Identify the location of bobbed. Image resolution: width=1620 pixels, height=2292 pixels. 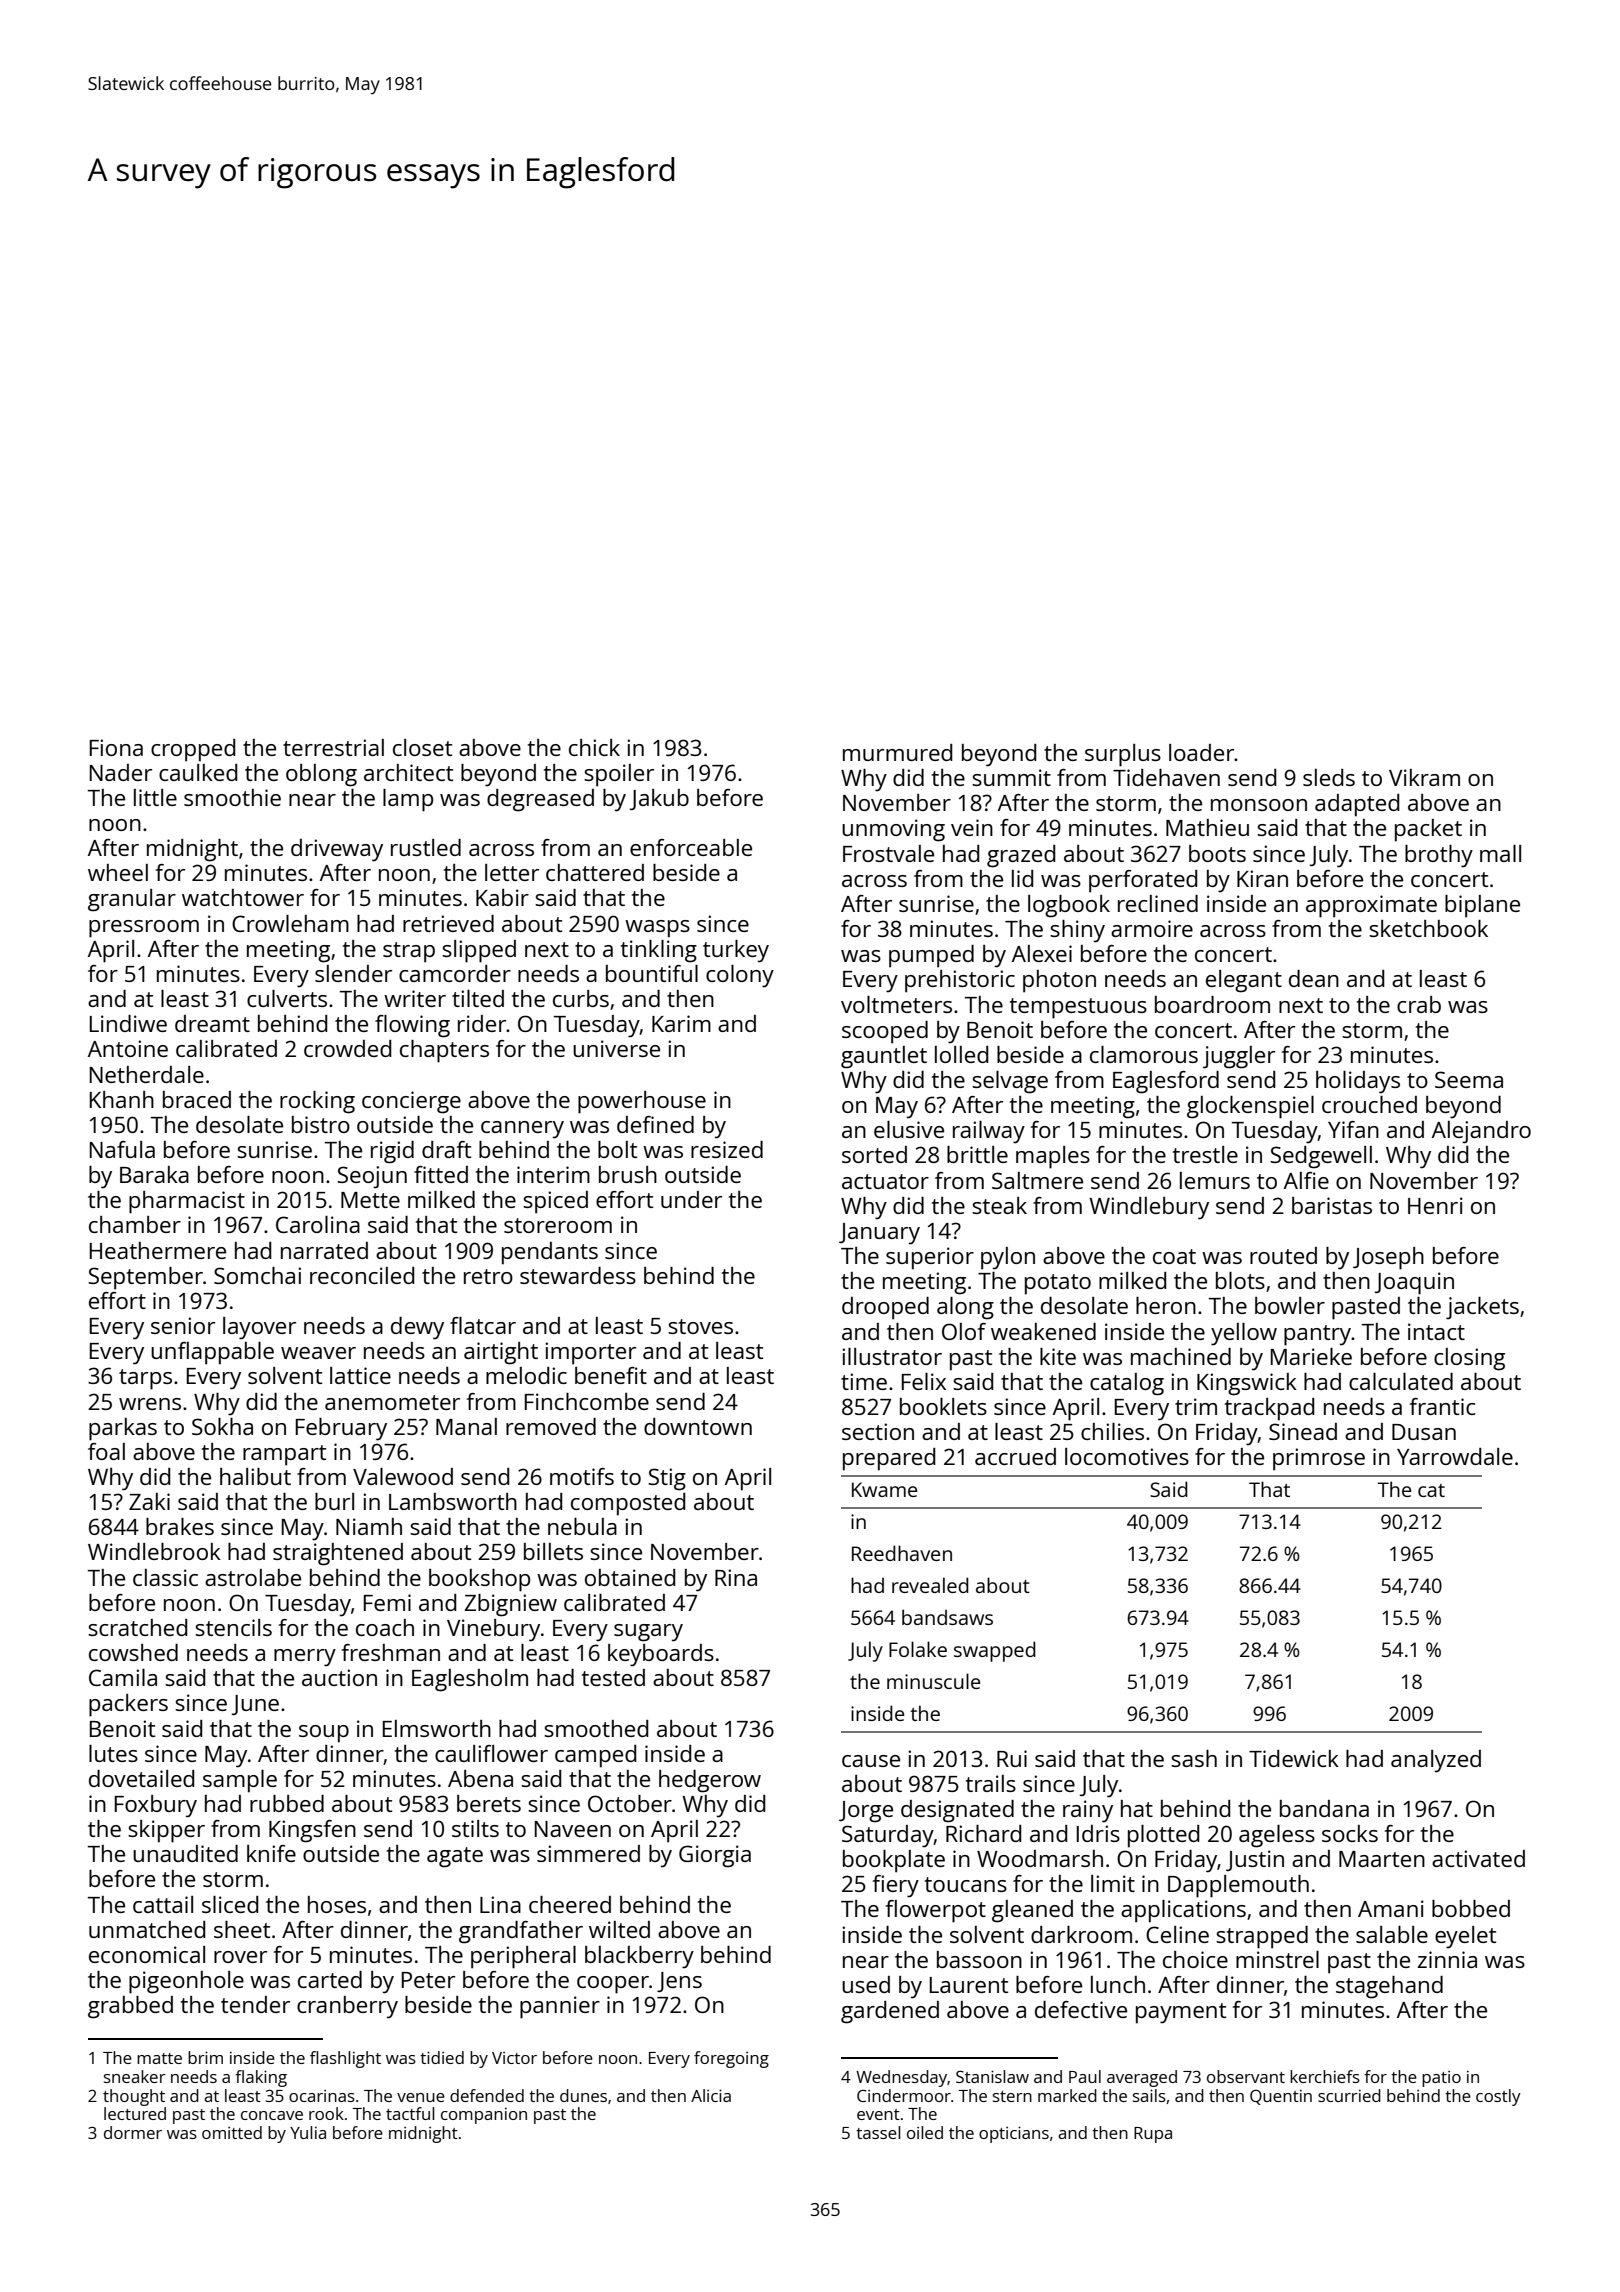
(1471, 1908).
